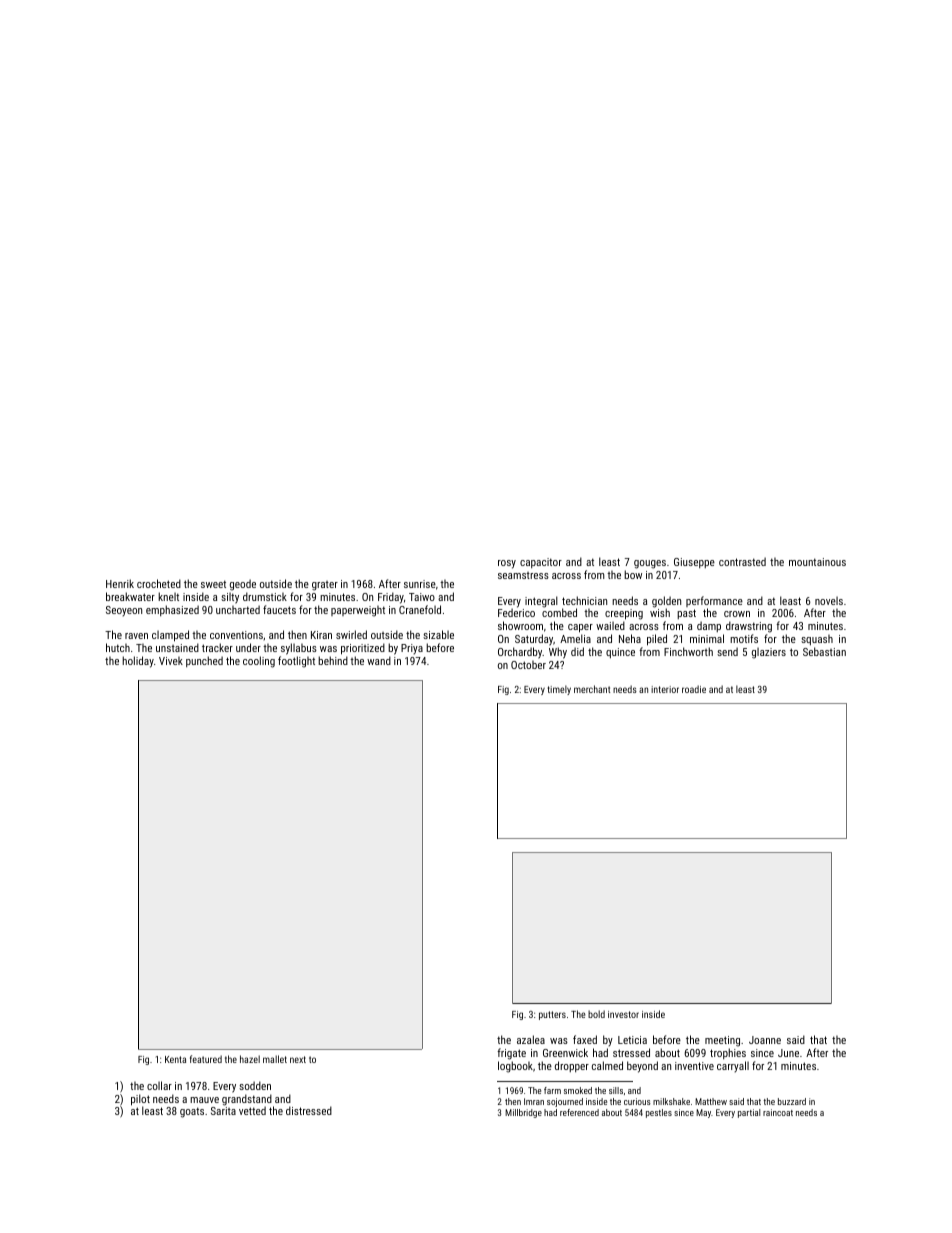 The width and height of the document is (952, 1233). Describe the element at coordinates (552, 1015) in the document. I see `putters` at that location.
